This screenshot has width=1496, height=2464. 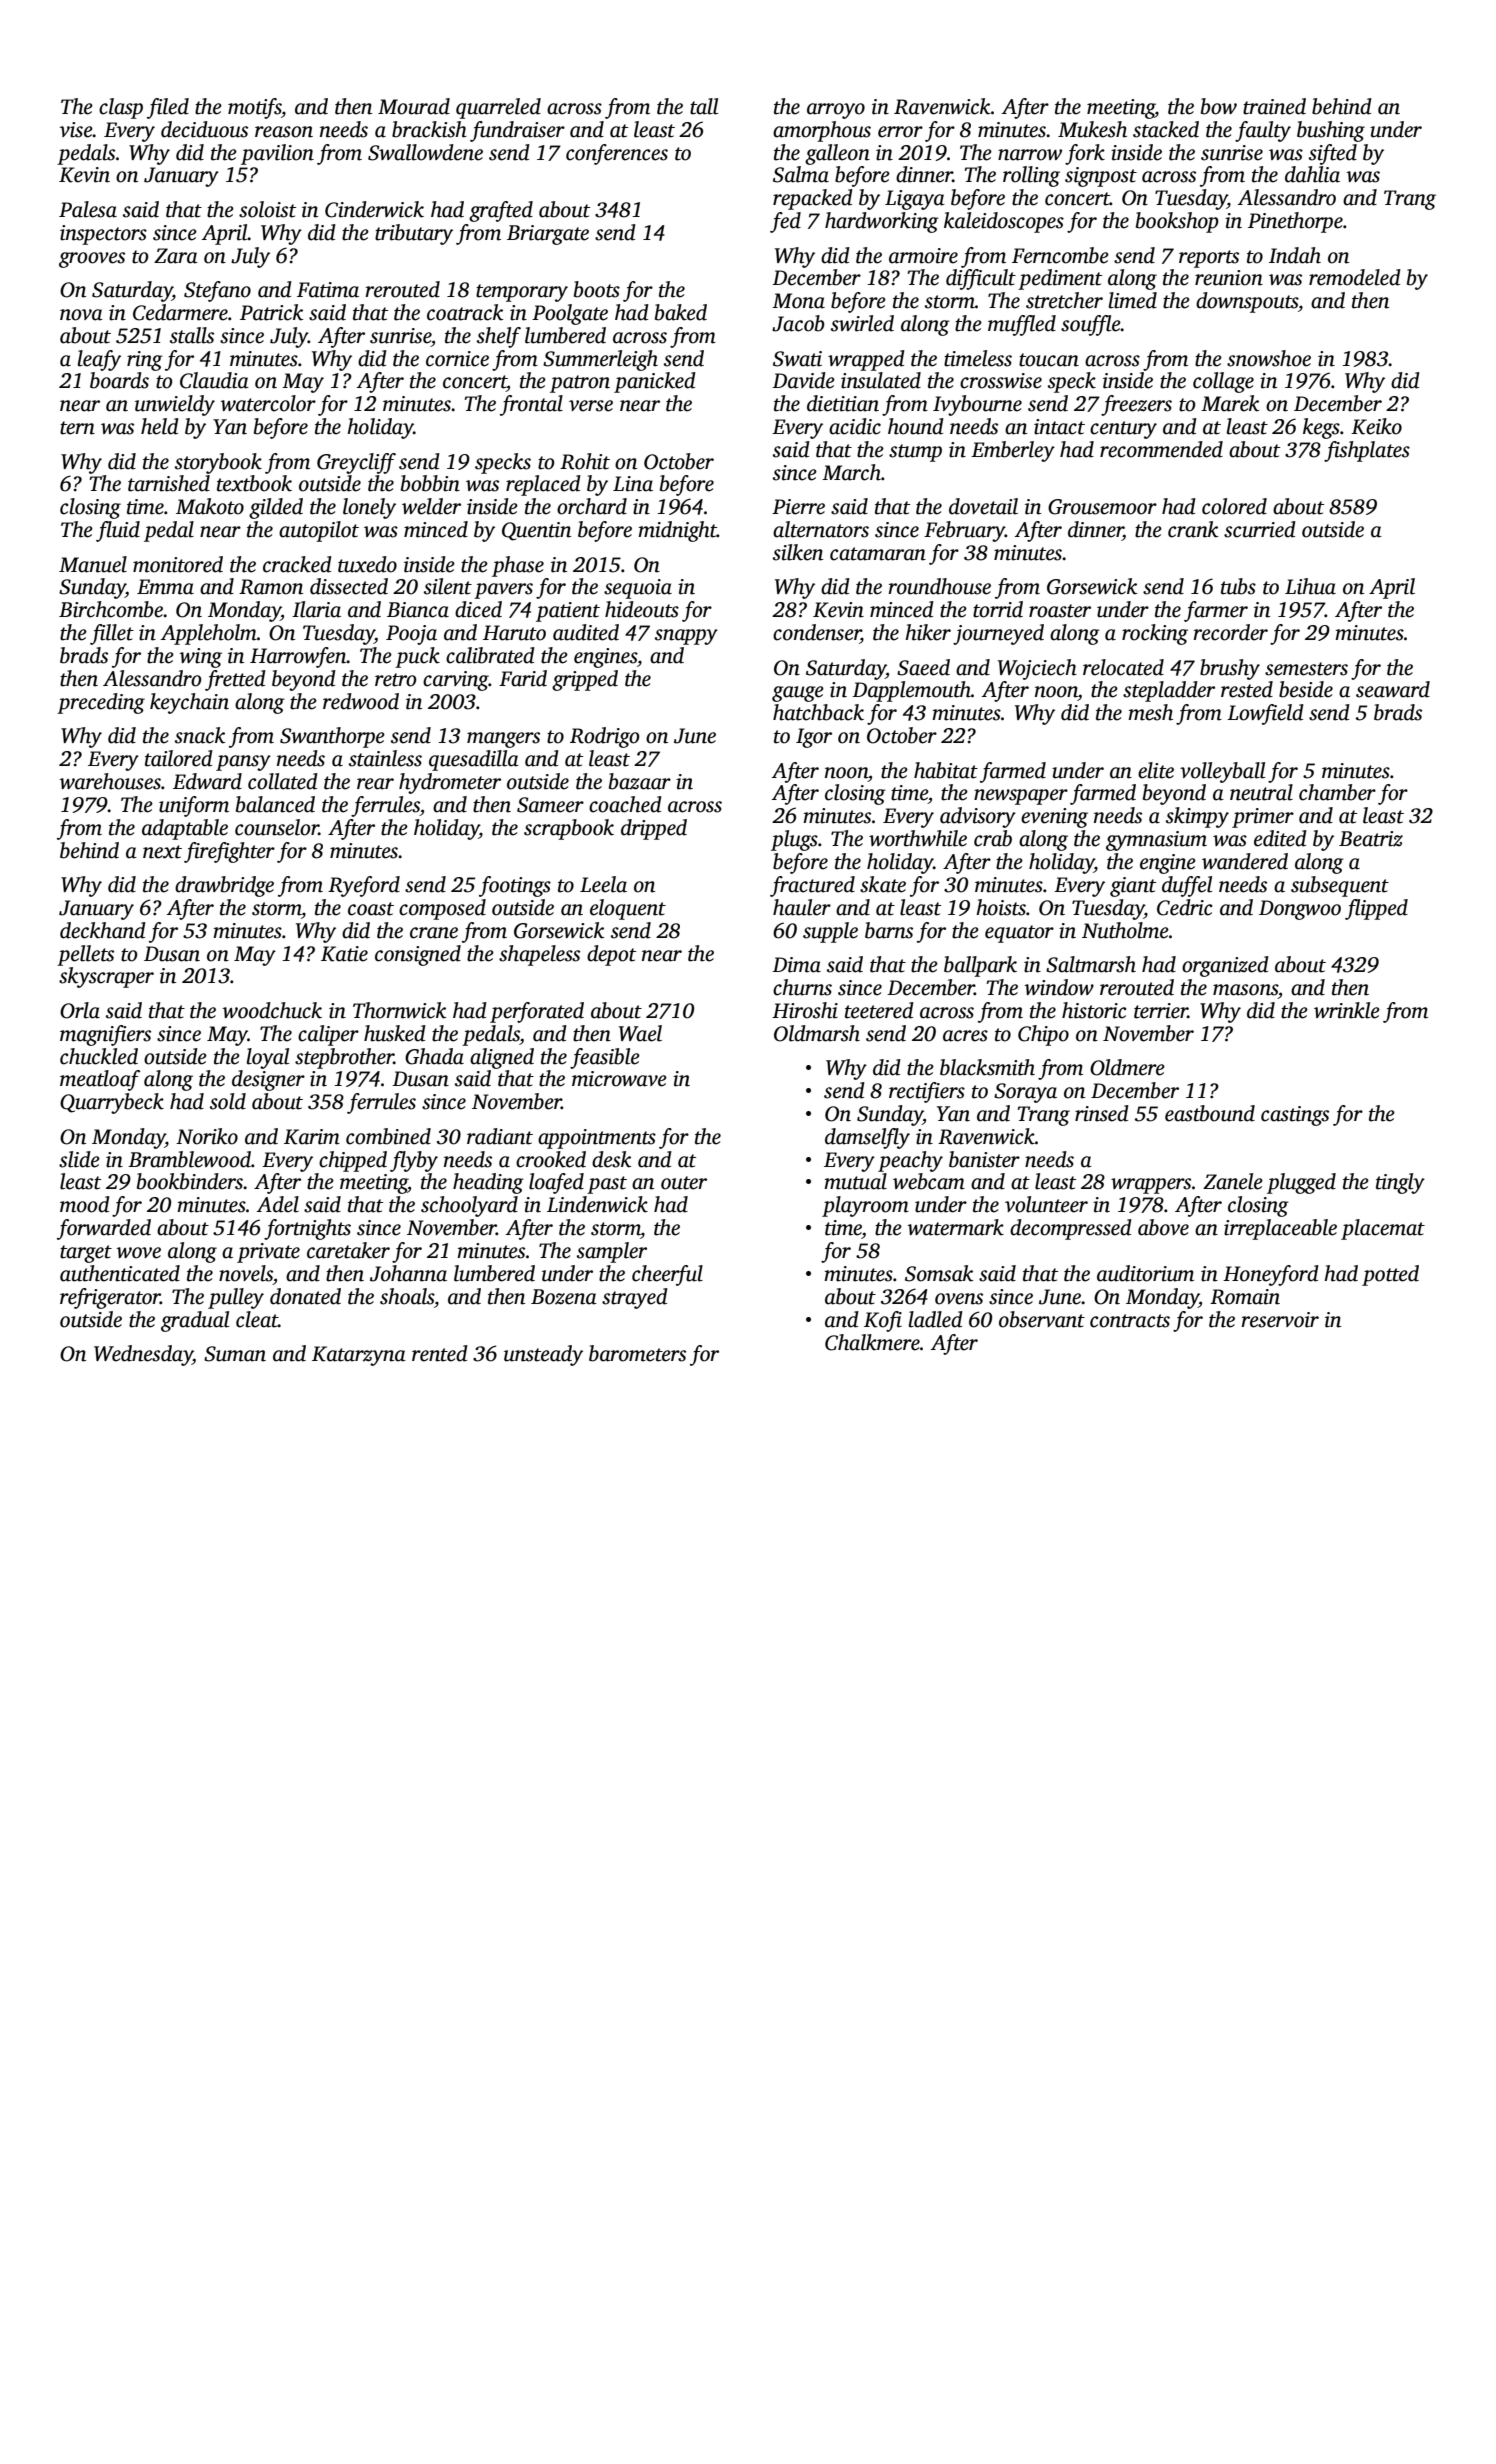 What do you see at coordinates (536, 531) in the screenshot?
I see `Quentin` at bounding box center [536, 531].
